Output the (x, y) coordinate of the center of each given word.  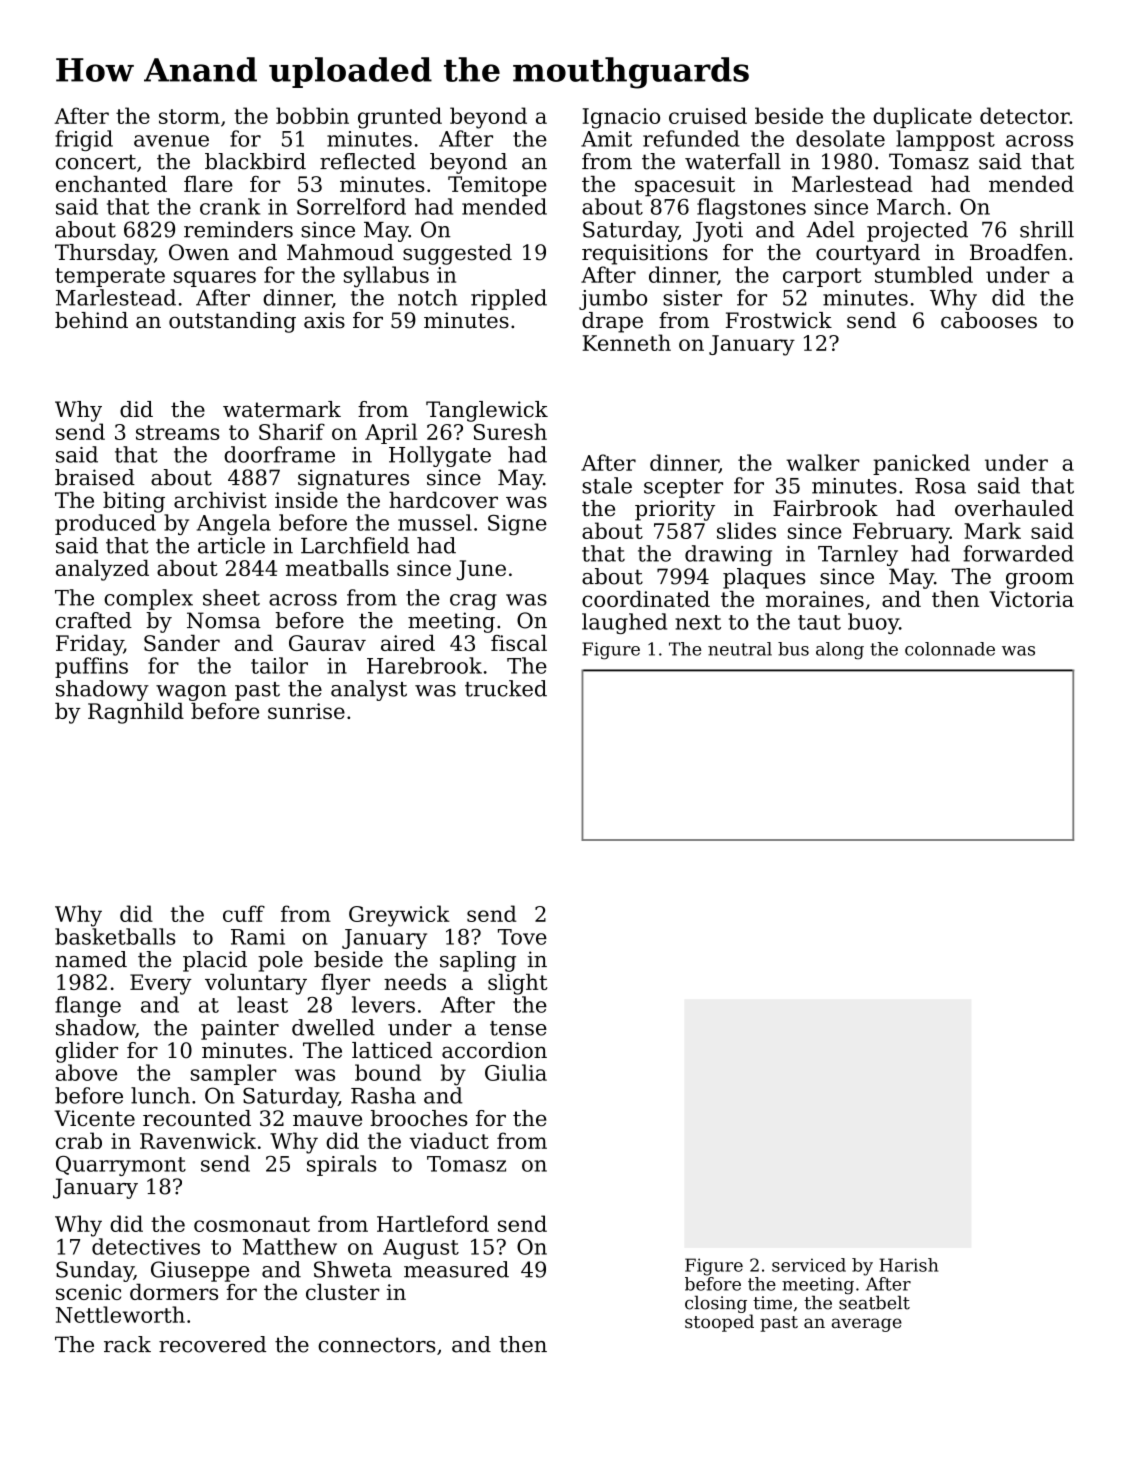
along (840, 651)
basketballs (115, 936)
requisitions (645, 254)
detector (1025, 115)
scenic (88, 1292)
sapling (478, 961)
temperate (110, 277)
